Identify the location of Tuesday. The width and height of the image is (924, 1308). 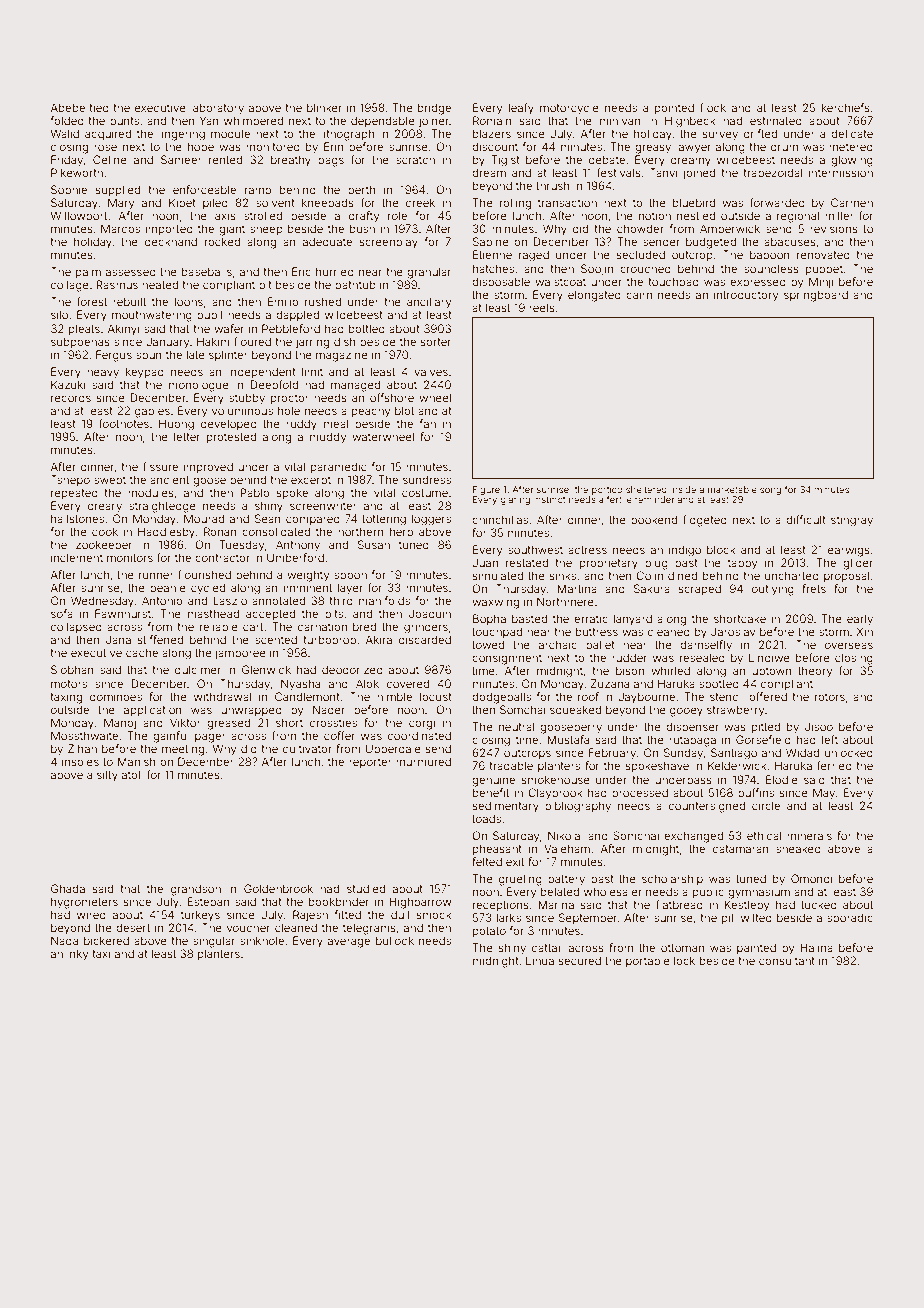
(242, 546).
